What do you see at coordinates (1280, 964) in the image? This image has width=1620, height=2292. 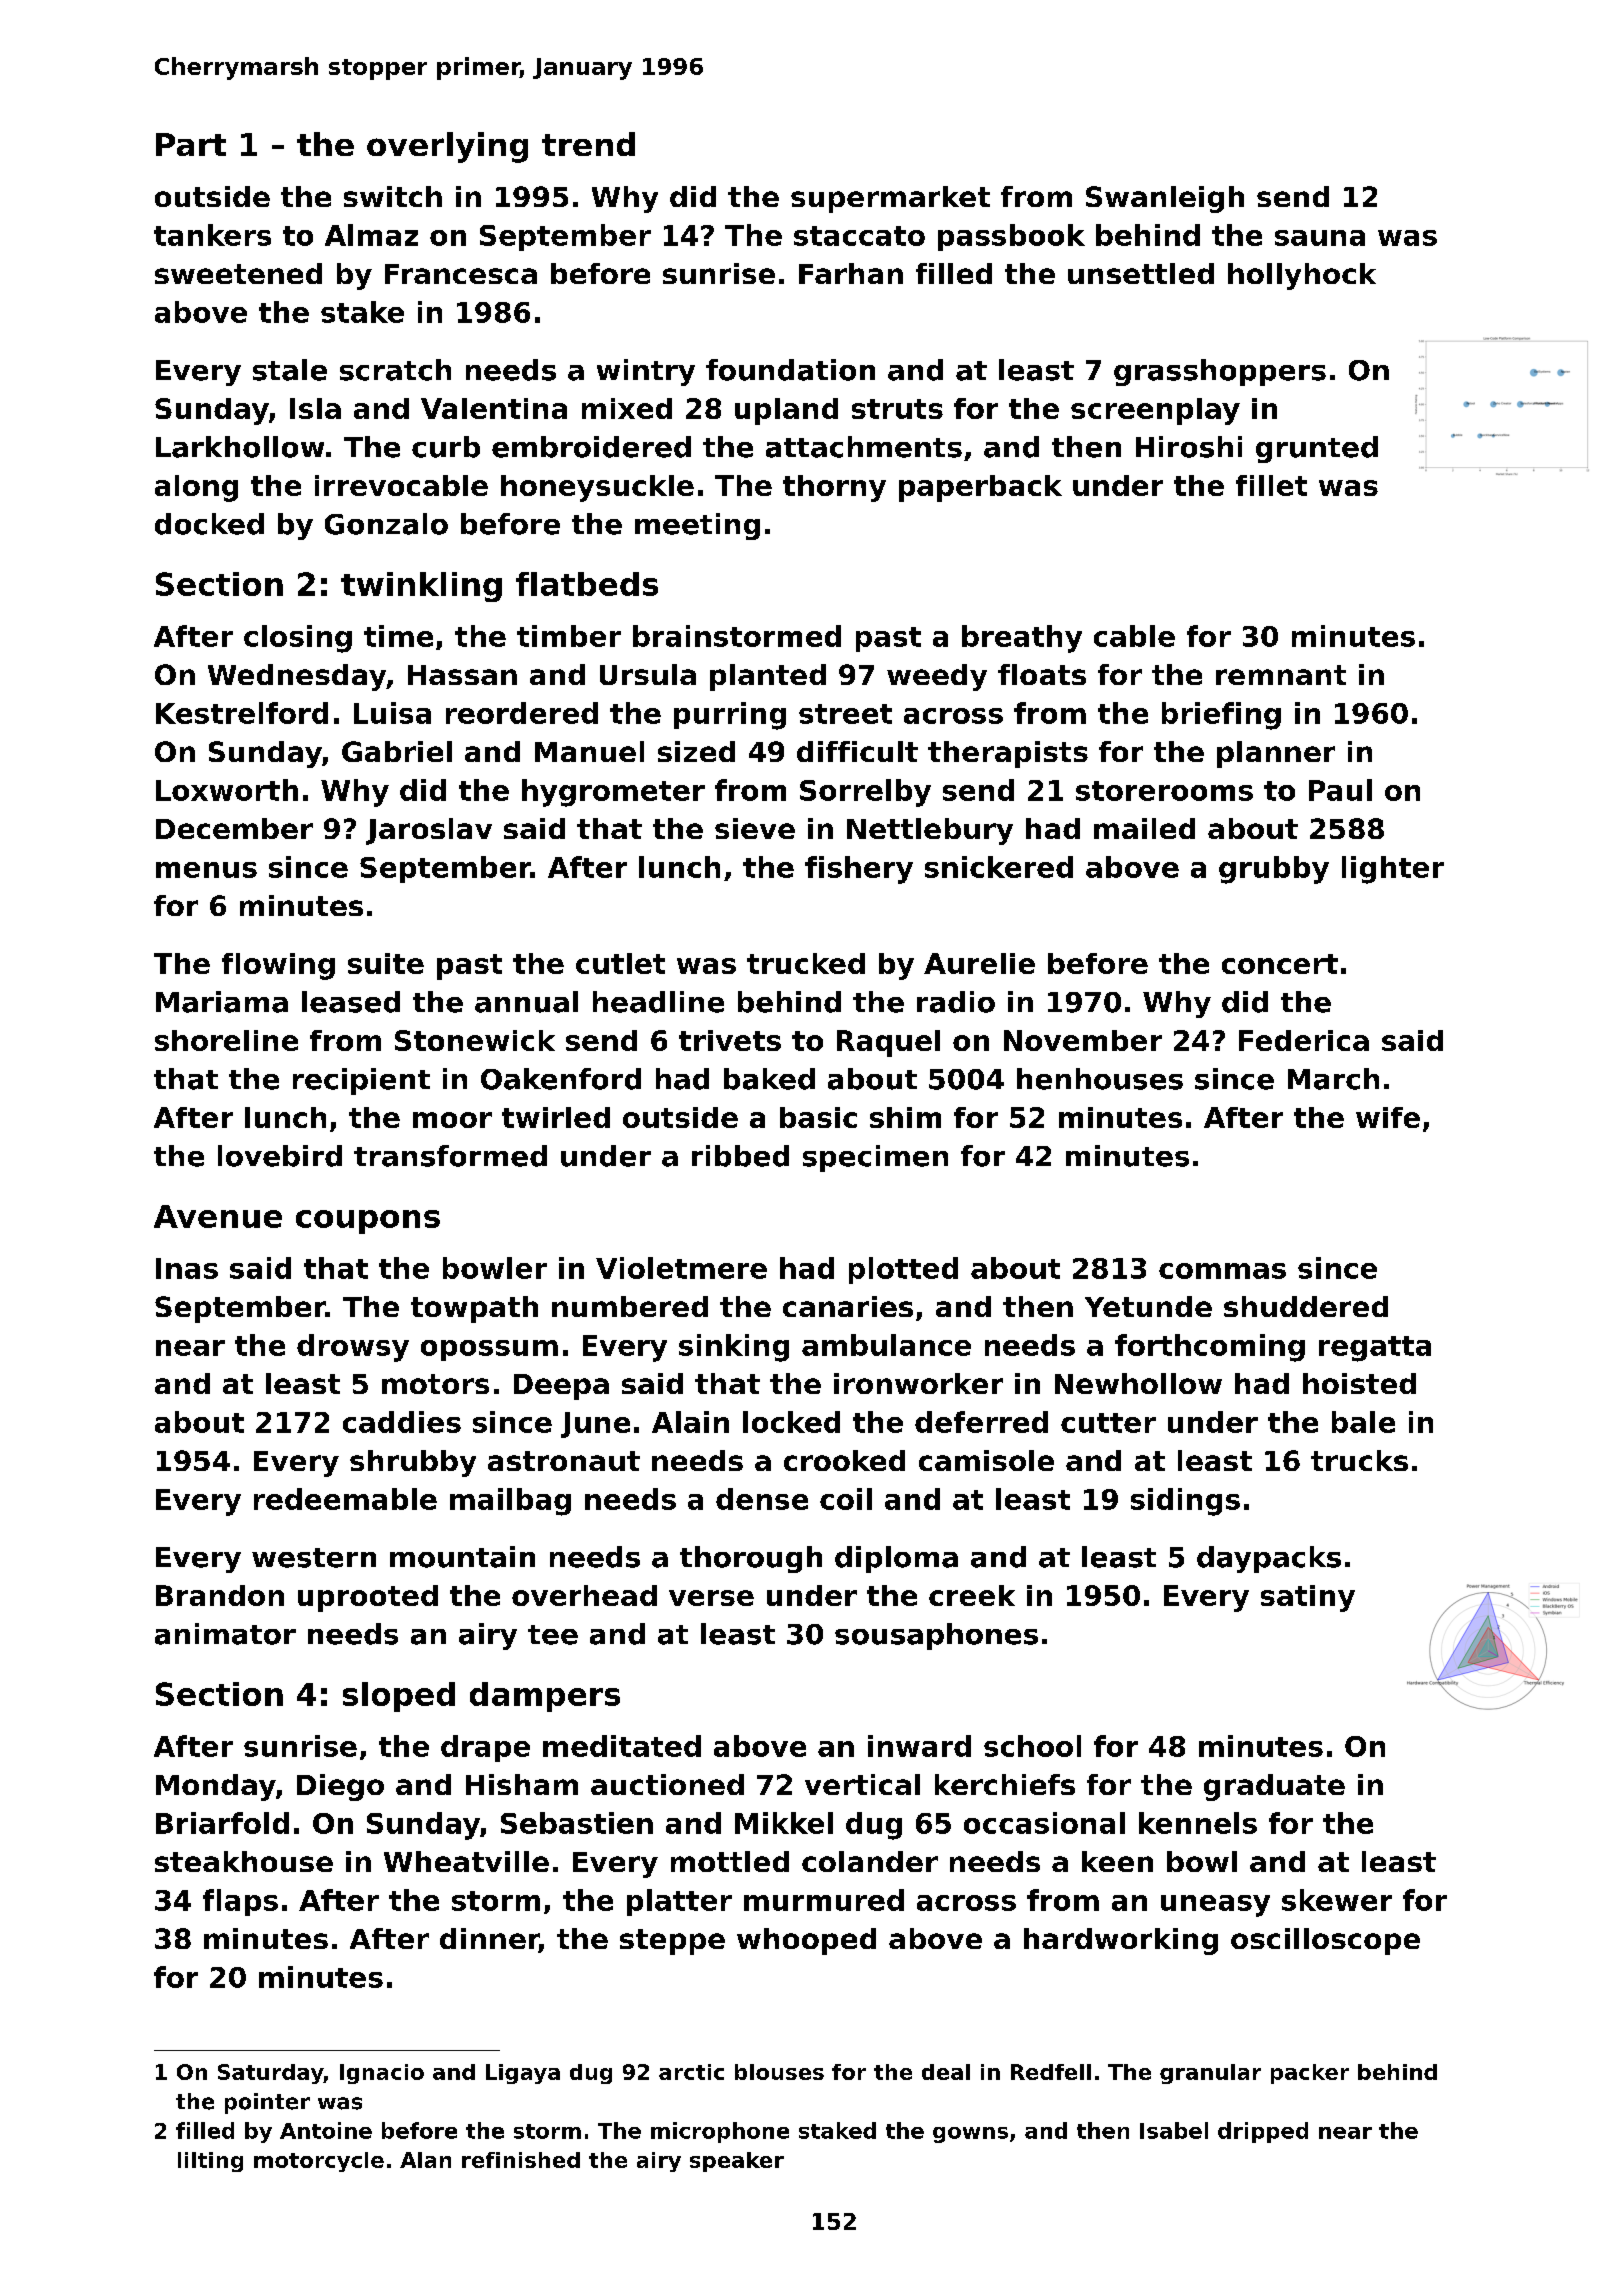 I see `concert` at bounding box center [1280, 964].
